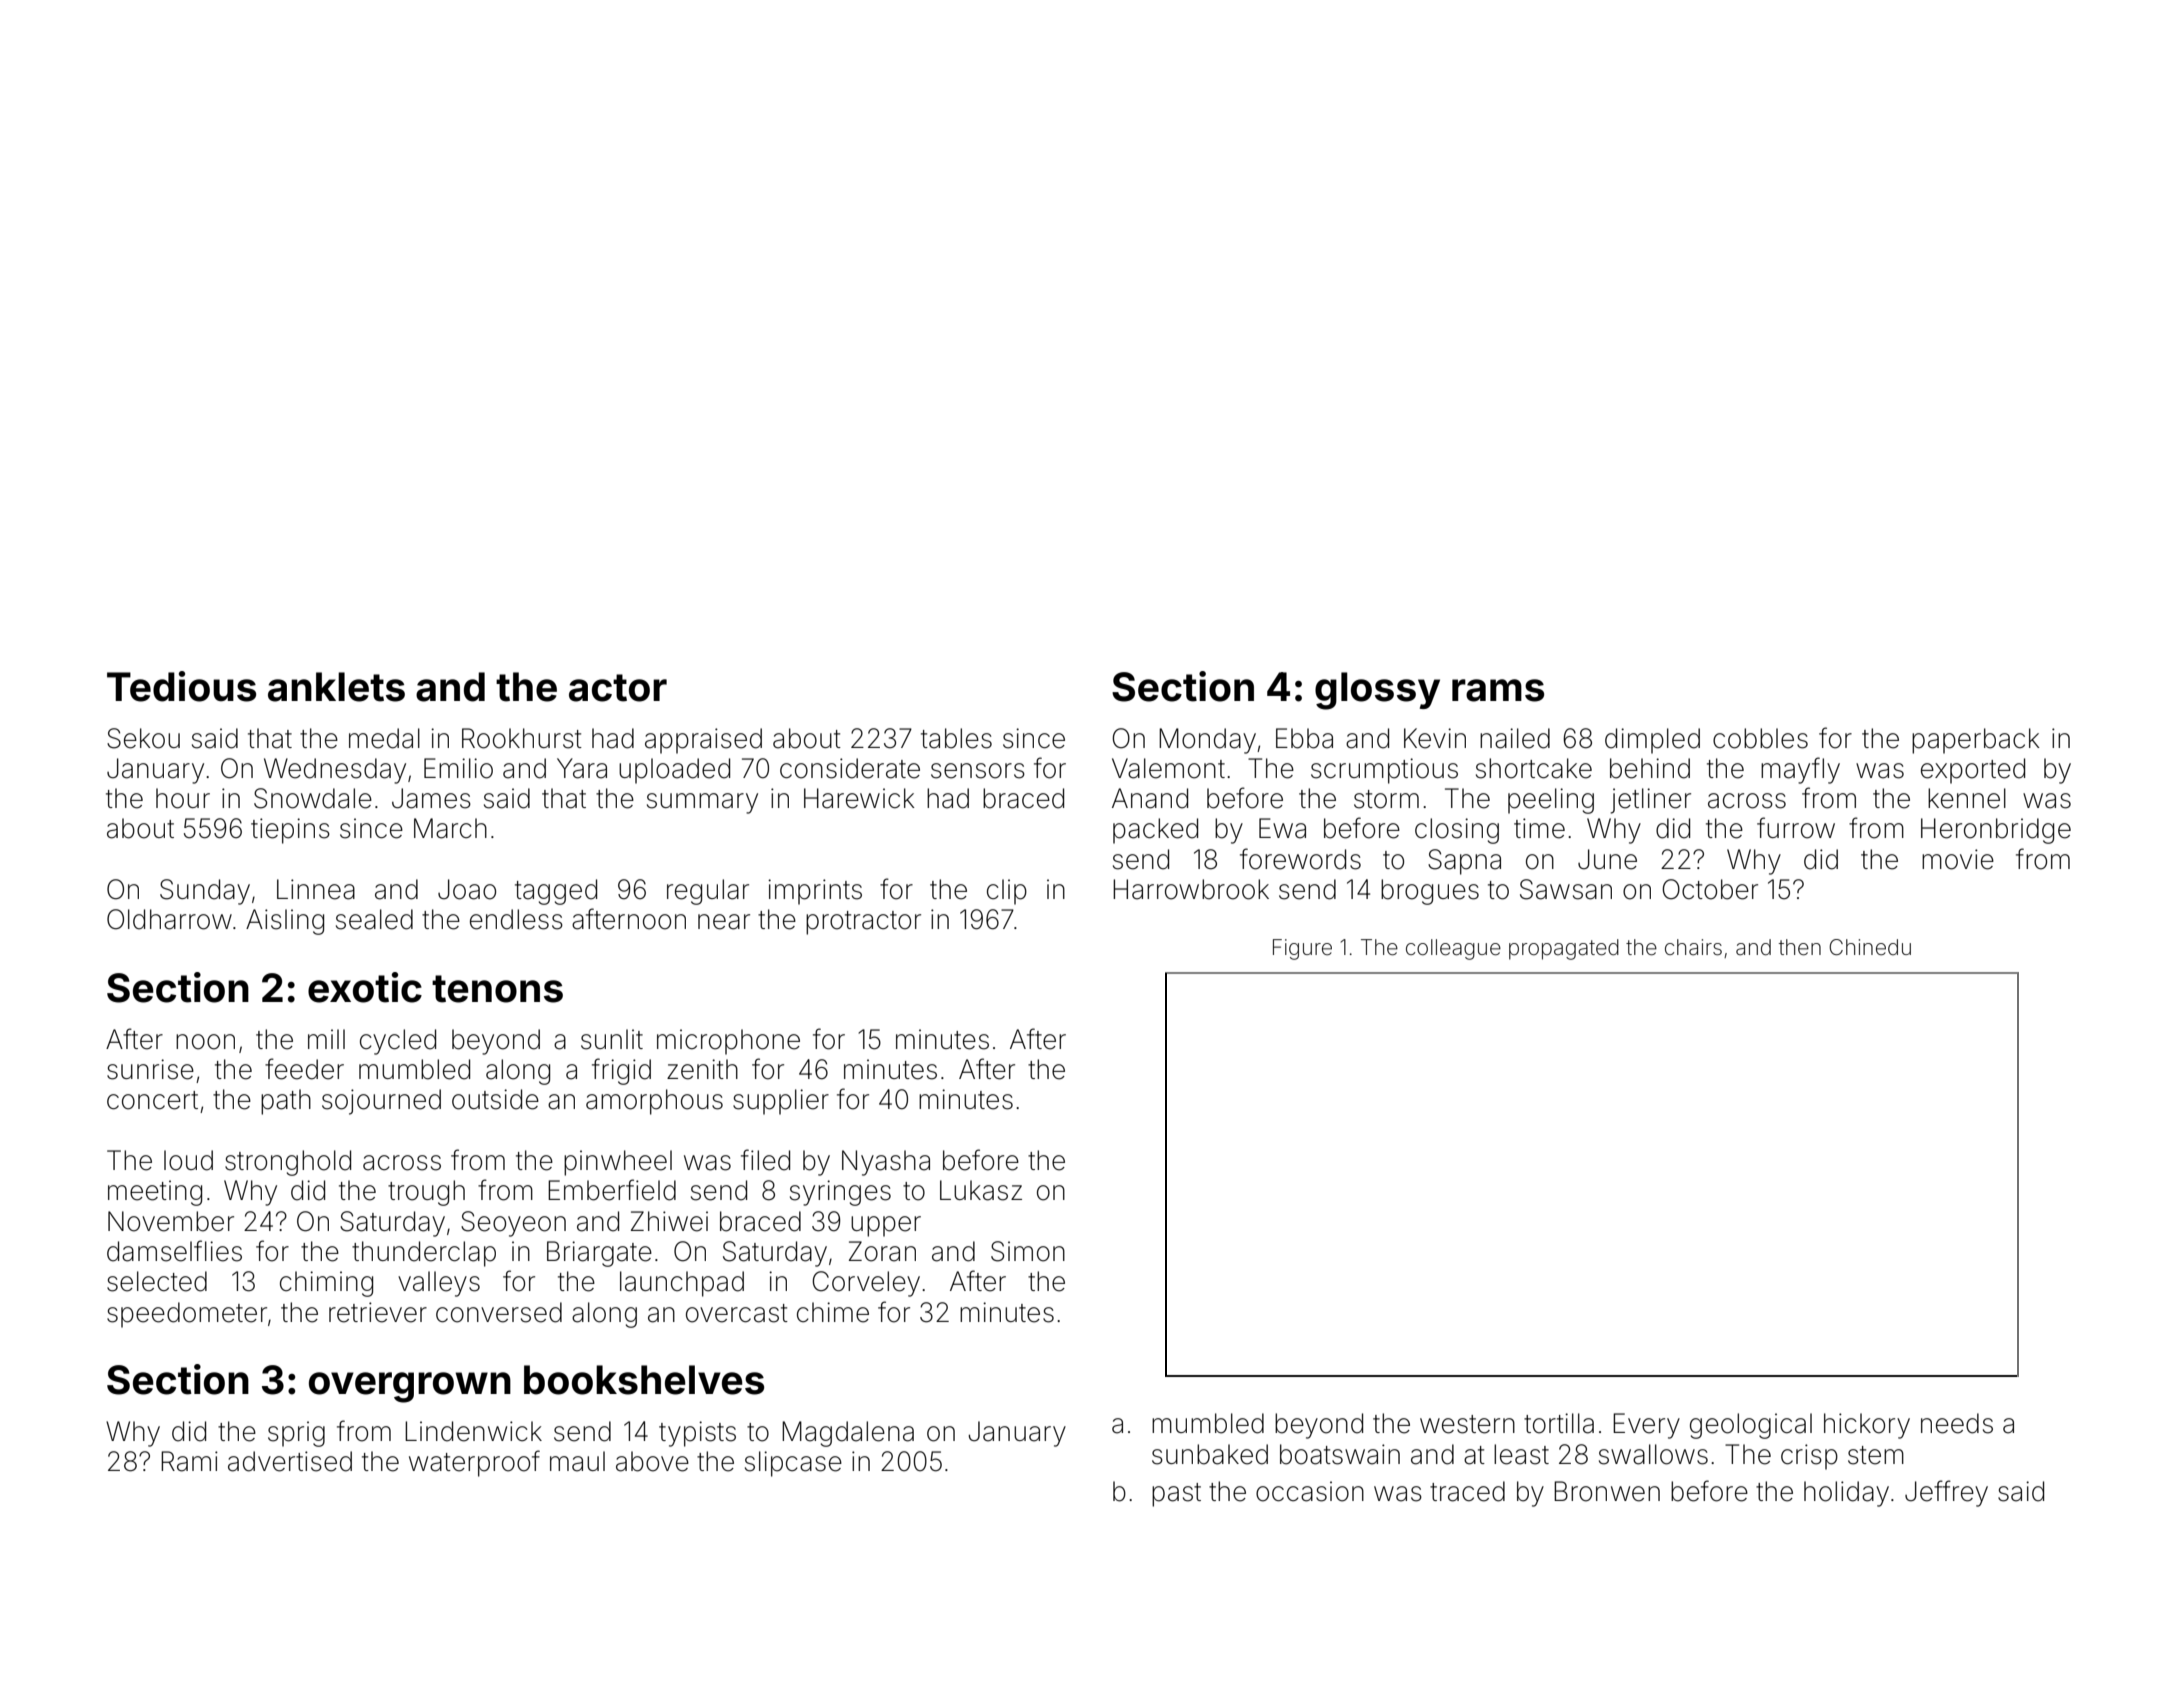 The height and width of the image is (1683, 2178). What do you see at coordinates (1870, 947) in the image?
I see `Chinedu` at bounding box center [1870, 947].
